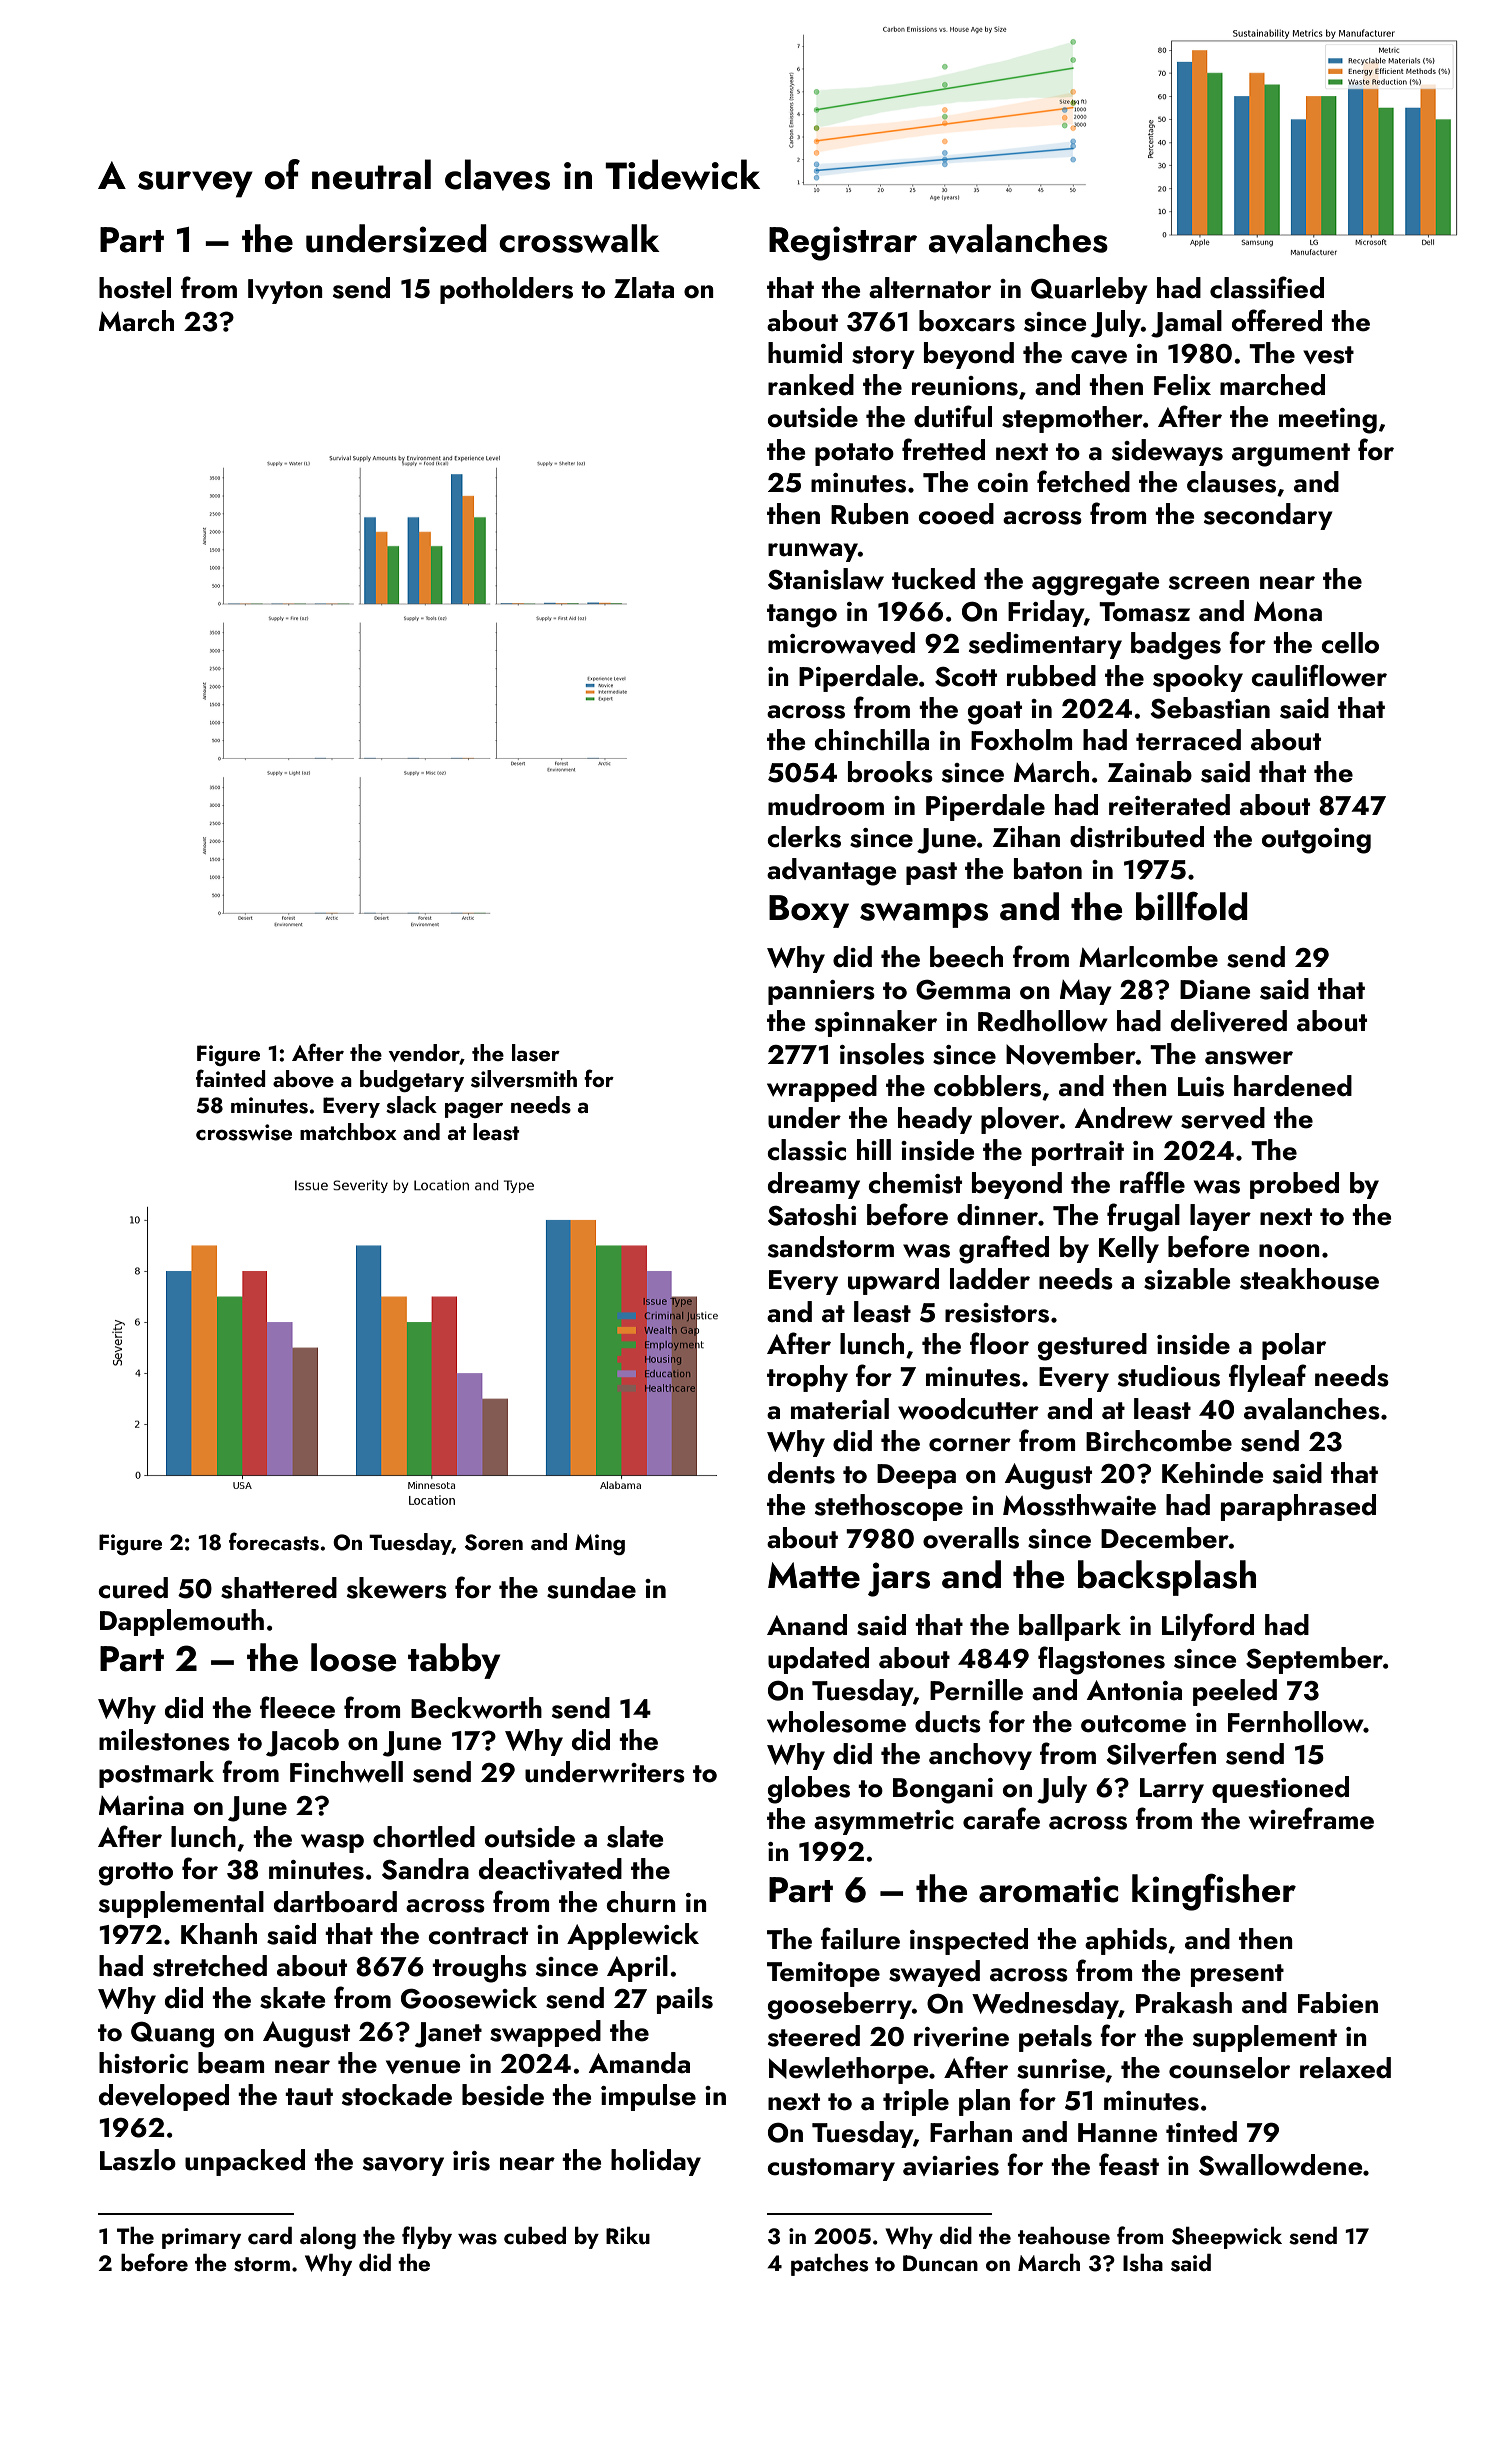 This screenshot has height=2464, width=1496. What do you see at coordinates (1293, 1086) in the screenshot?
I see `hardened` at bounding box center [1293, 1086].
